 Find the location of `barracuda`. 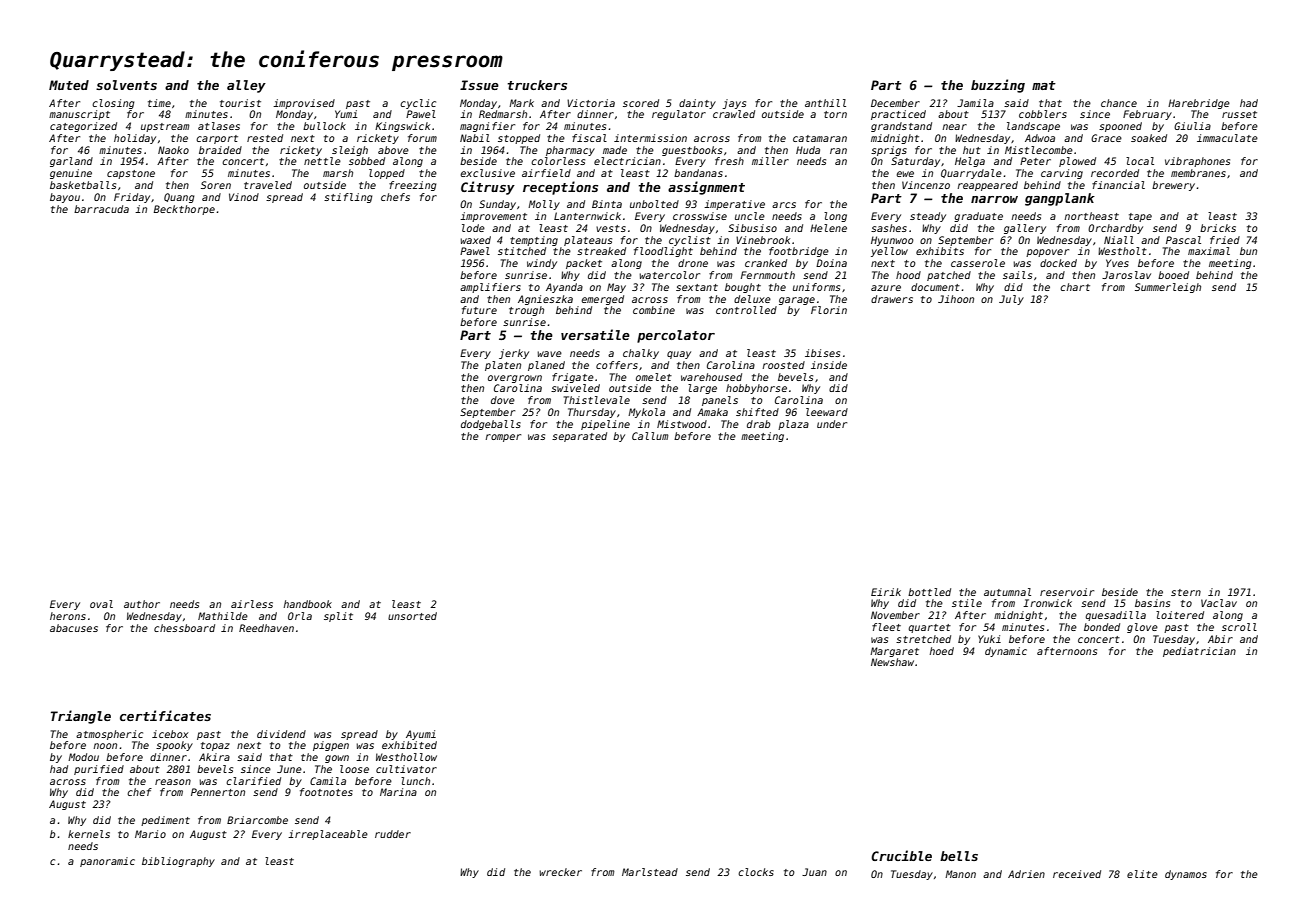

barracuda is located at coordinates (101, 209).
